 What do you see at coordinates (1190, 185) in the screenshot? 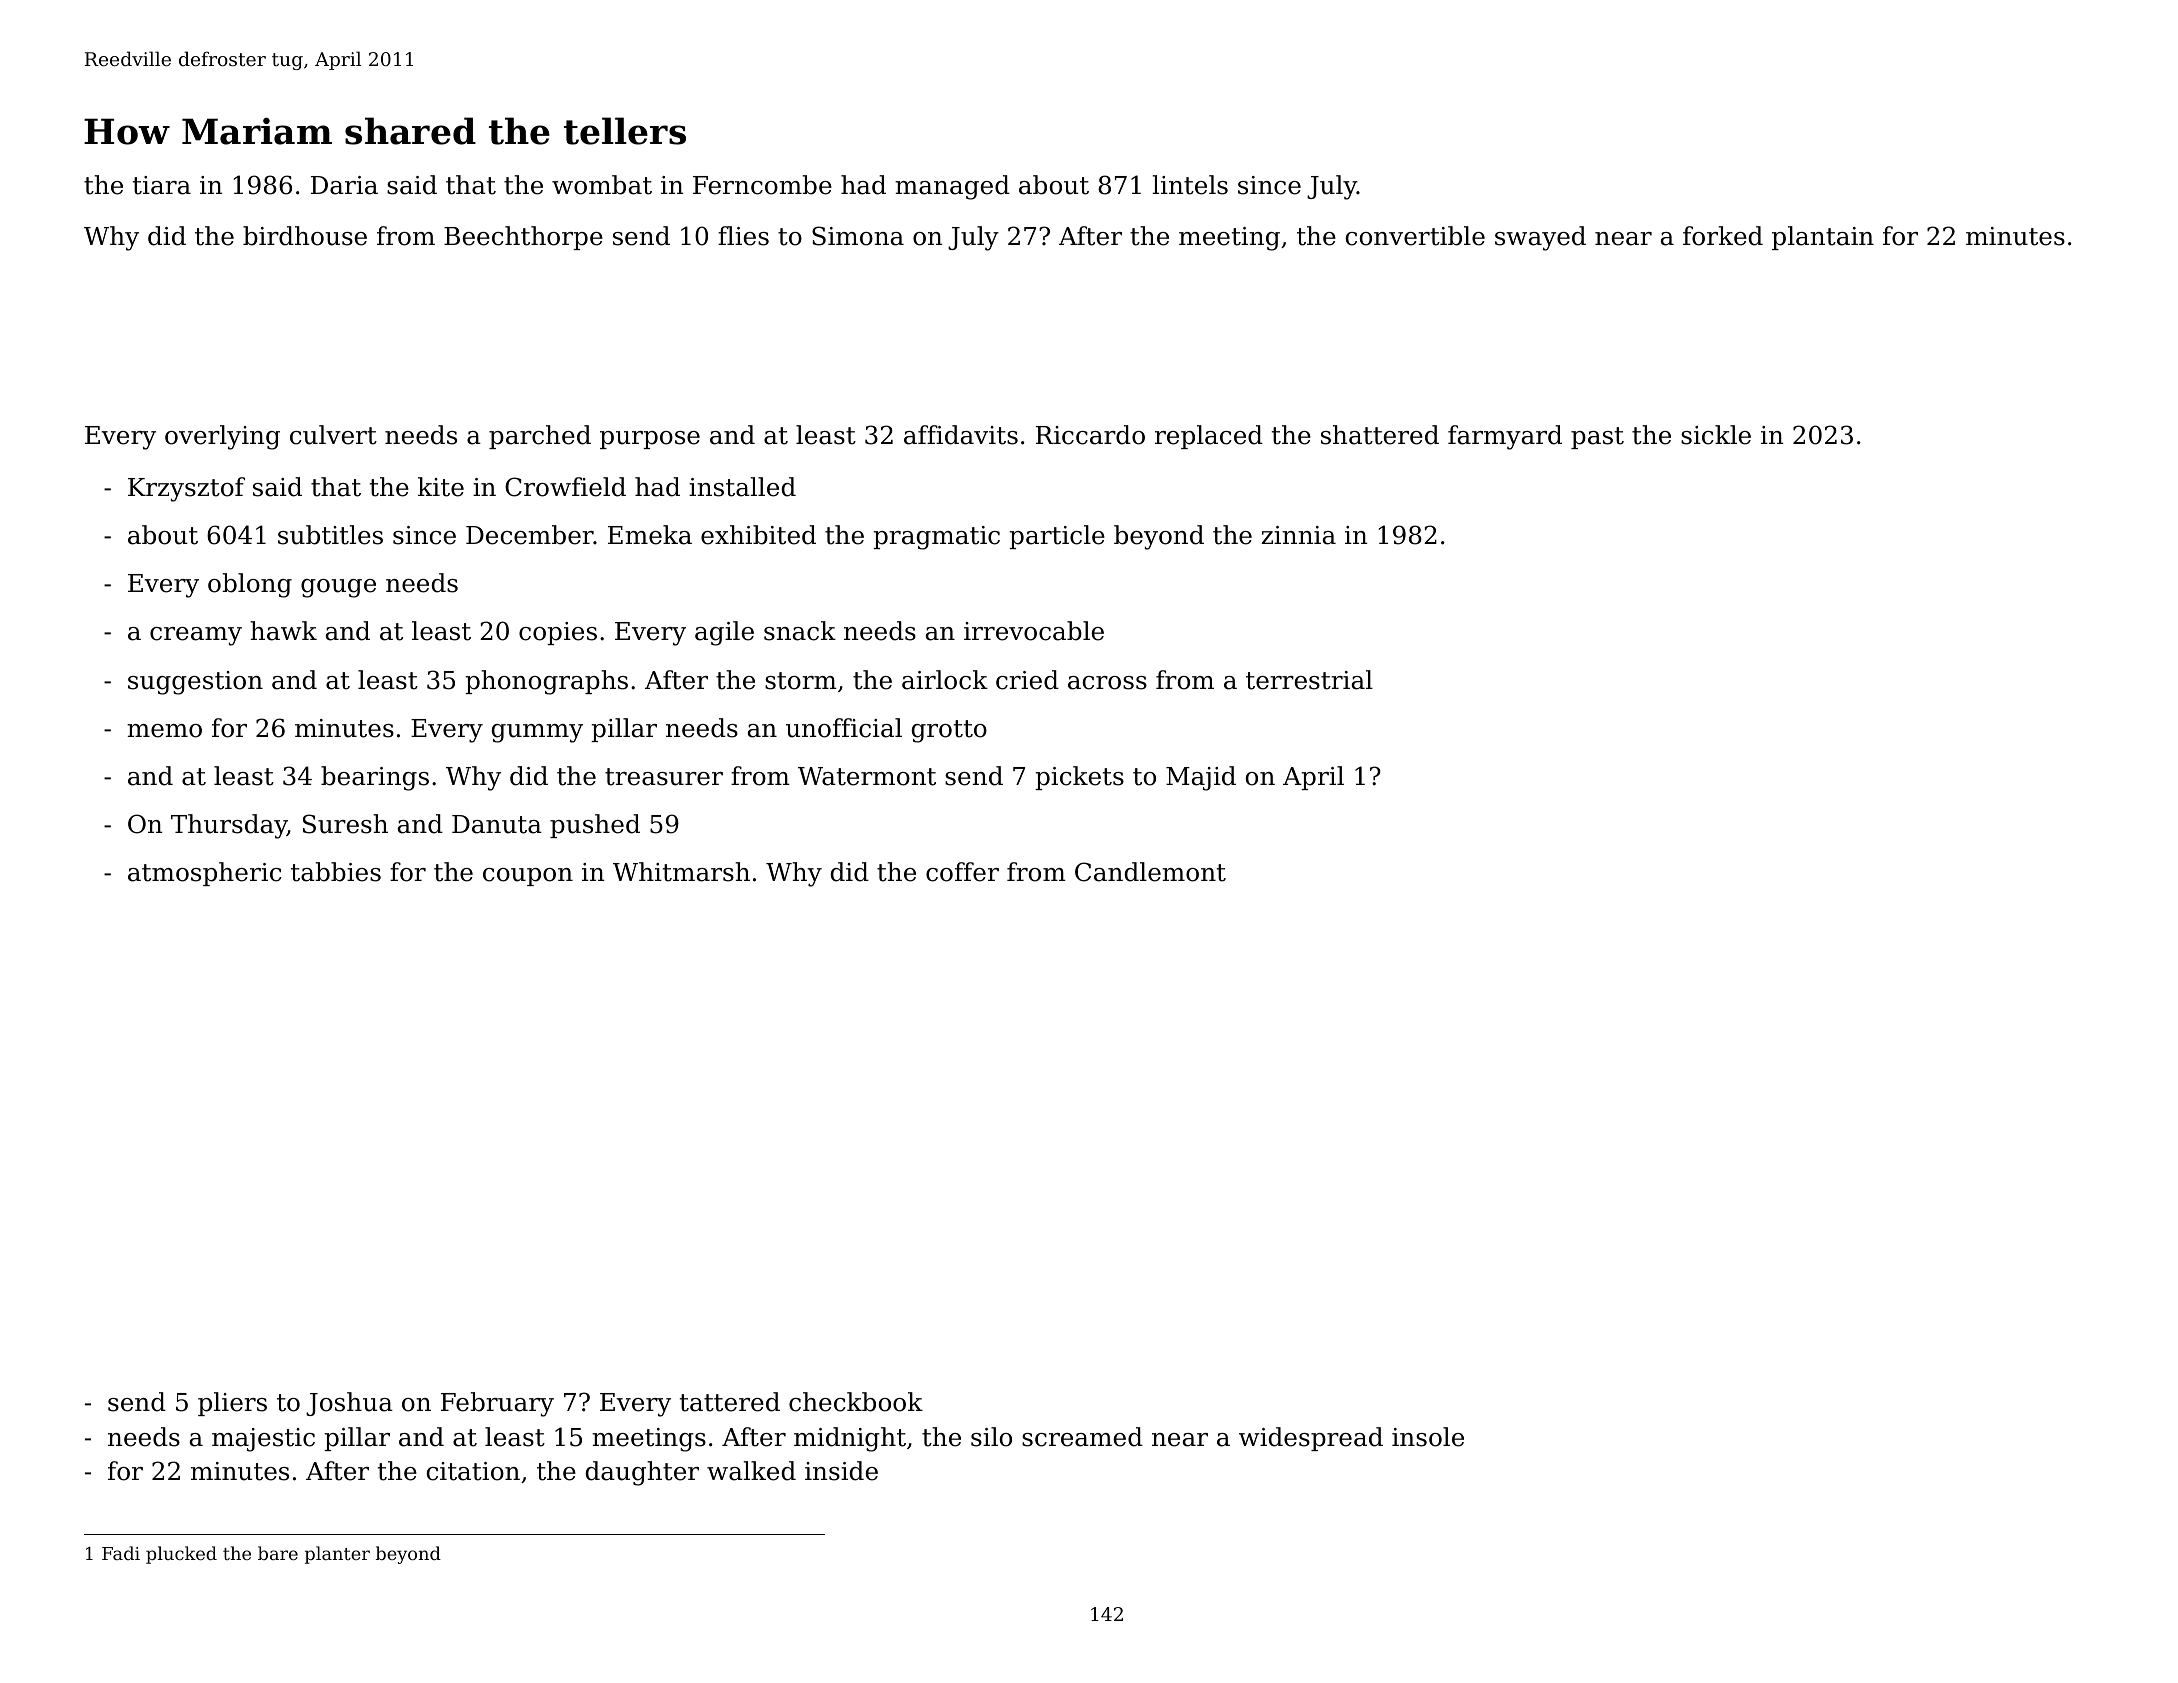
I see `lintels` at bounding box center [1190, 185].
